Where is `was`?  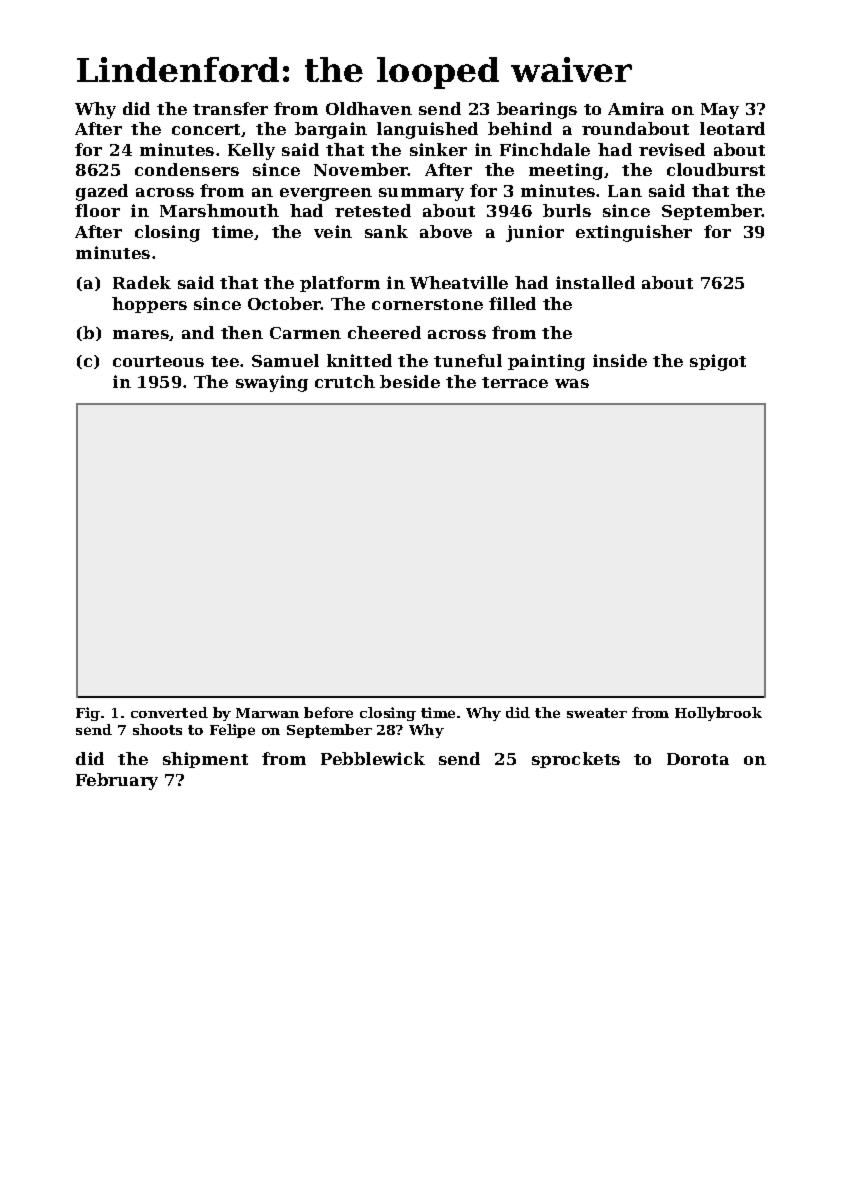
was is located at coordinates (572, 383).
